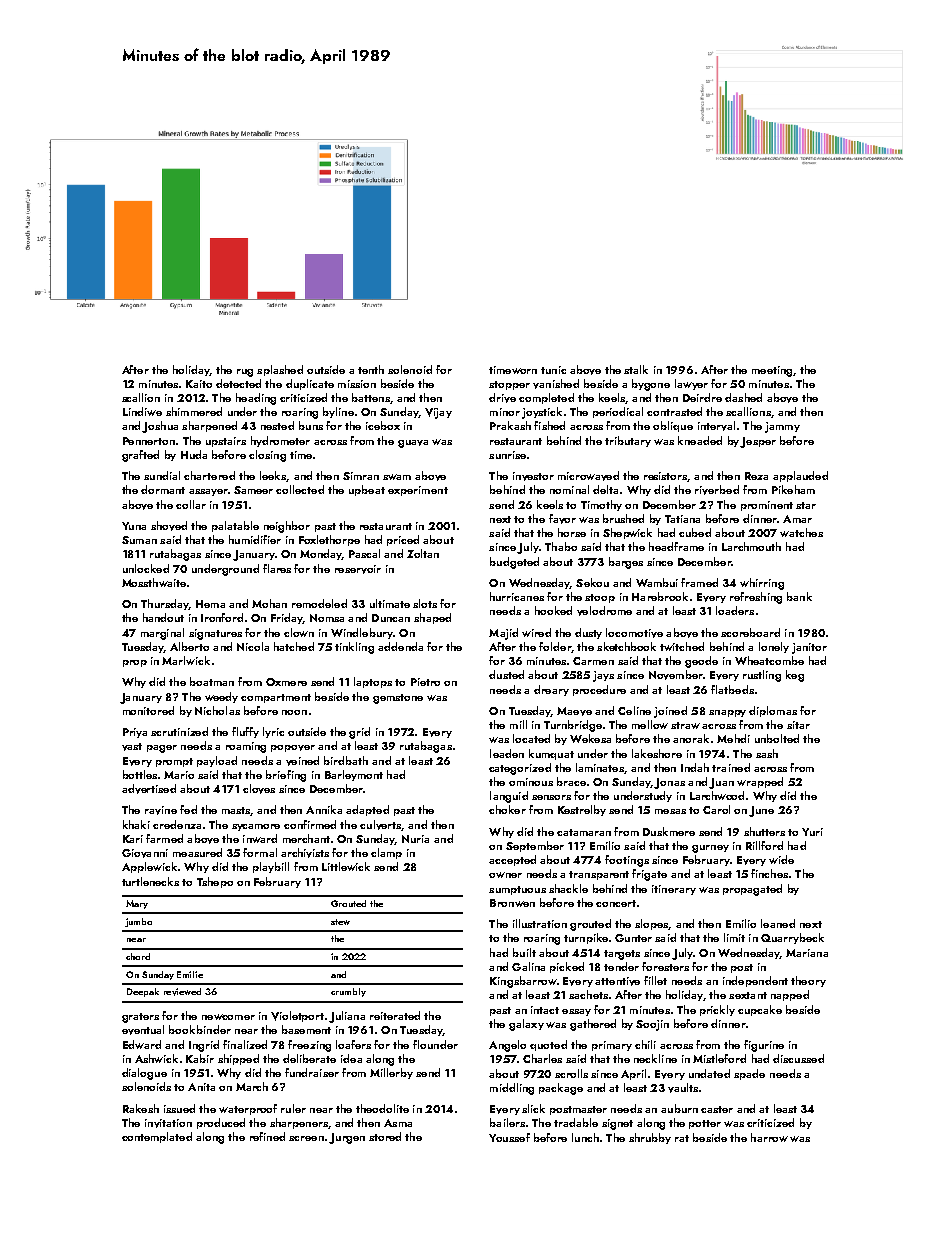 This document has width=952, height=1233. I want to click on signatures, so click(215, 634).
